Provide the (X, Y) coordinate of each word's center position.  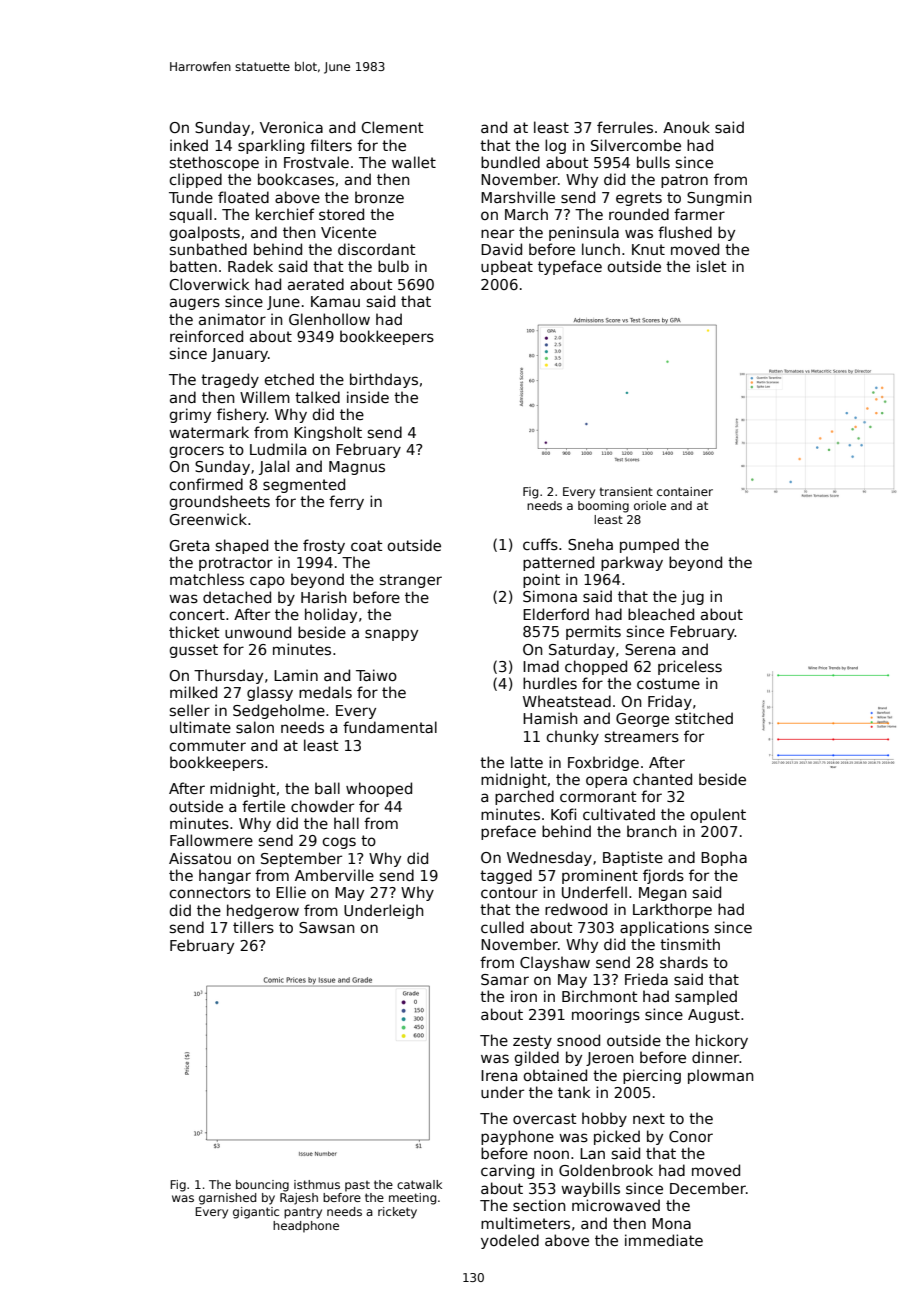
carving (507, 1171)
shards (684, 962)
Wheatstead (567, 701)
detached (237, 597)
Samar (505, 979)
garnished (227, 1199)
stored (341, 214)
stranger (411, 581)
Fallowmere (211, 840)
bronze (379, 197)
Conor (691, 1136)
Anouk (686, 127)
